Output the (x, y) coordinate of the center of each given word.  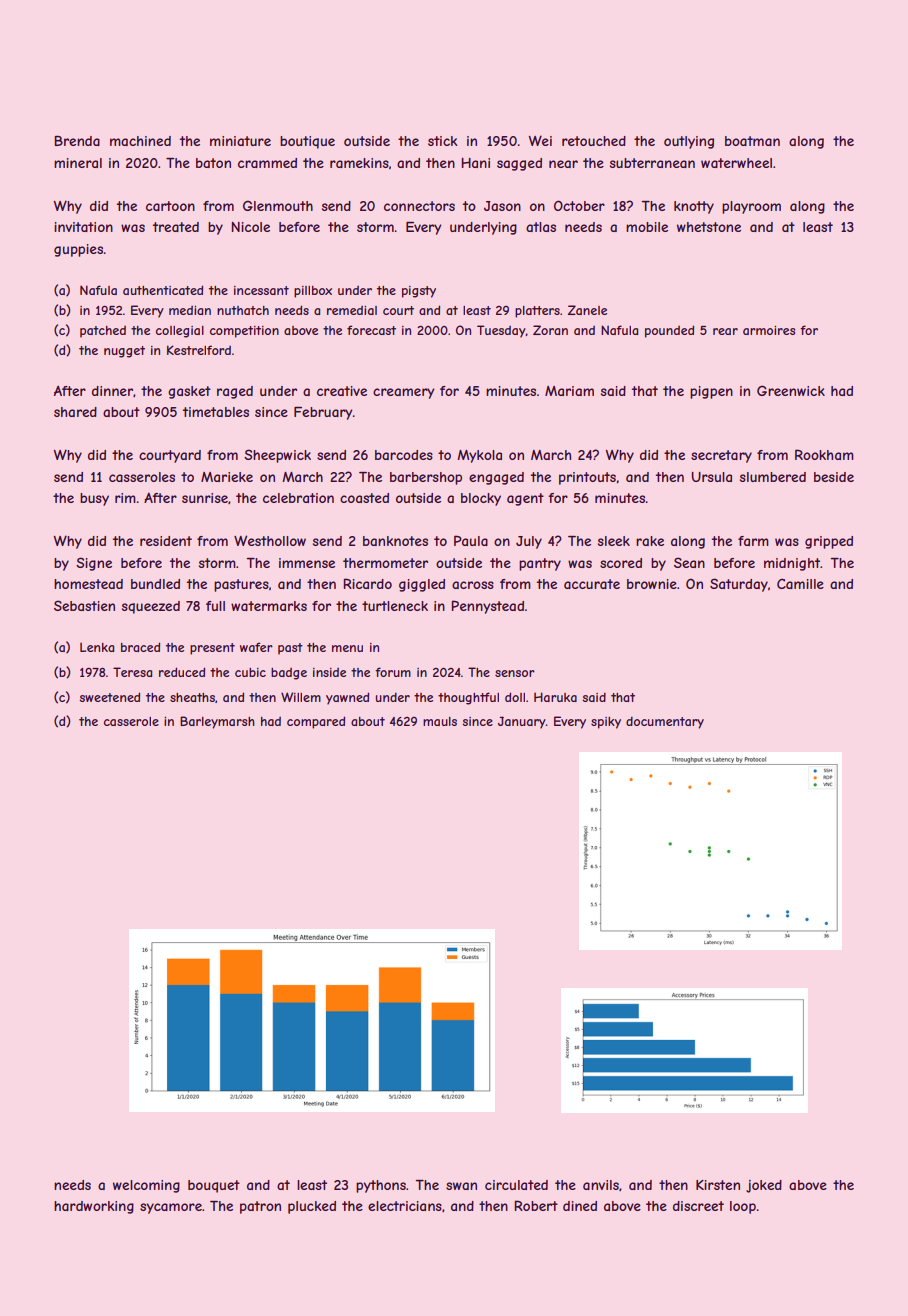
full (215, 606)
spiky (606, 723)
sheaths (192, 697)
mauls (440, 721)
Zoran (550, 330)
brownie (652, 584)
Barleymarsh (217, 722)
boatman (752, 141)
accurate (592, 584)
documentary (665, 722)
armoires (769, 330)
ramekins (359, 163)
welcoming (146, 1186)
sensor (515, 673)
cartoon (170, 206)
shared (75, 412)
